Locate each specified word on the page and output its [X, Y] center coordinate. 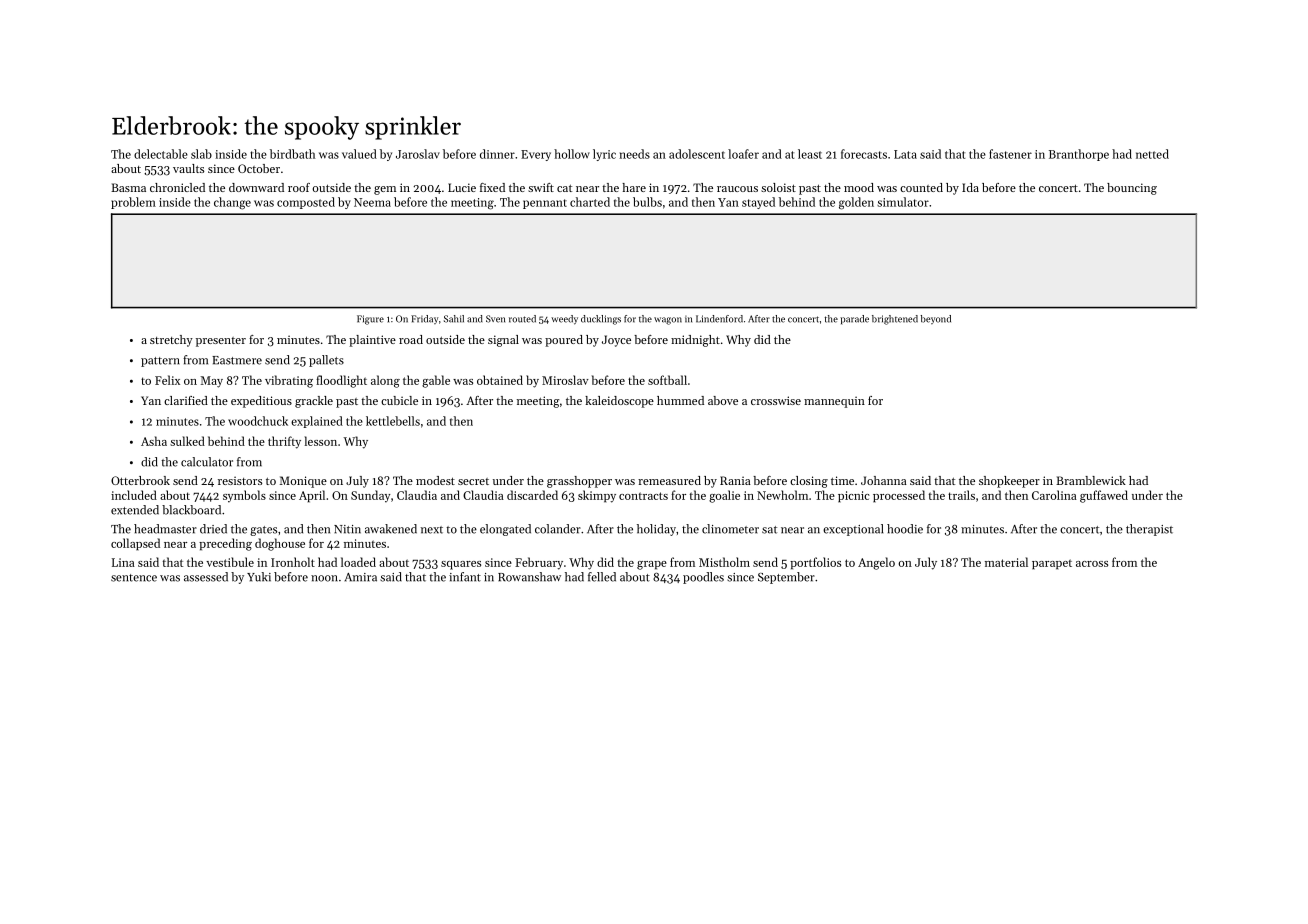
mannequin [834, 402]
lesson [321, 441]
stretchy [171, 341]
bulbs [647, 202]
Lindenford [719, 319]
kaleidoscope [619, 402]
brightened [895, 320]
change [232, 203]
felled [602, 577]
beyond [935, 319]
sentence [134, 578]
